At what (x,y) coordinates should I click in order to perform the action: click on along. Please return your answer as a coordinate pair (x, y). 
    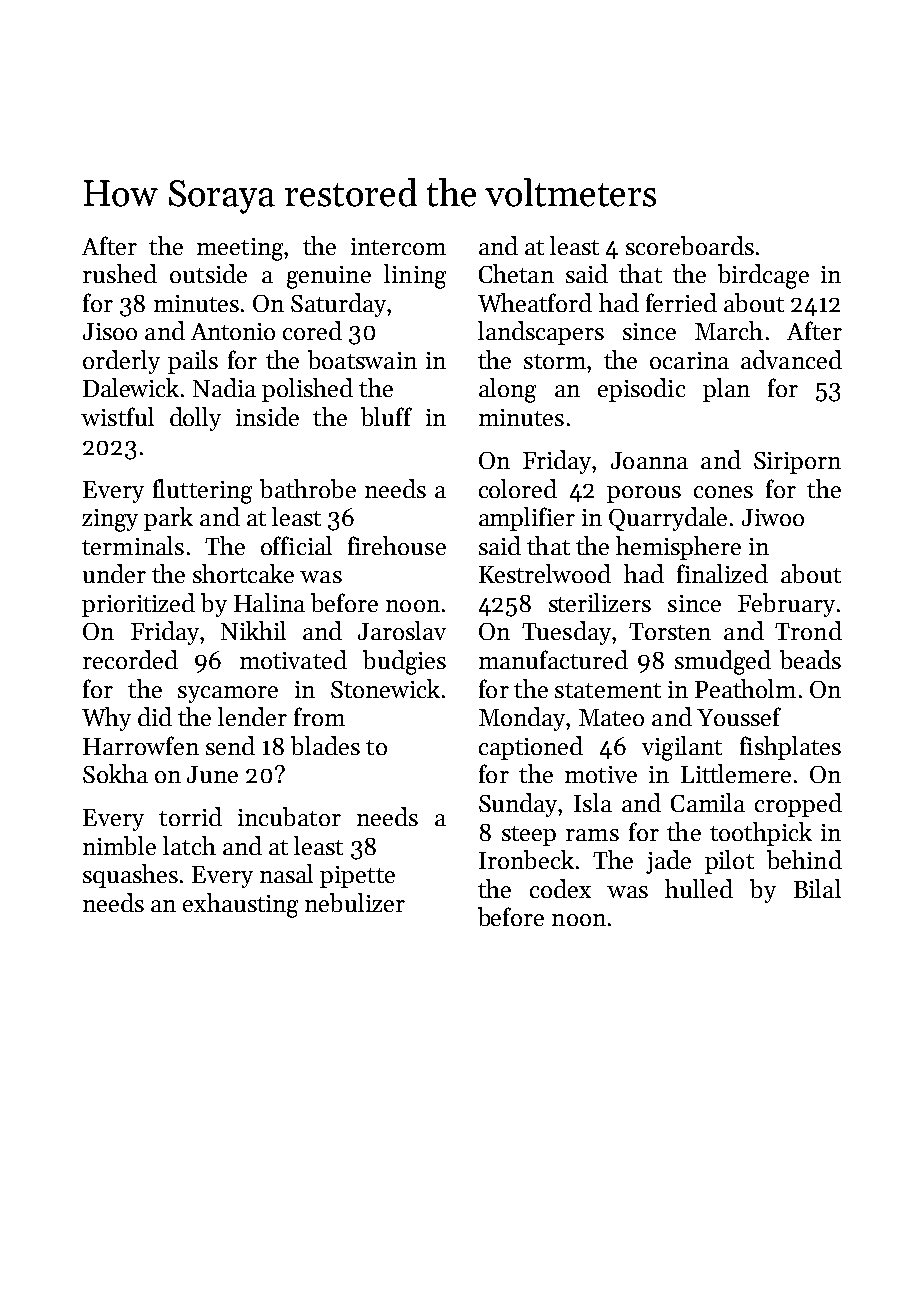
    Looking at the image, I should click on (507, 390).
